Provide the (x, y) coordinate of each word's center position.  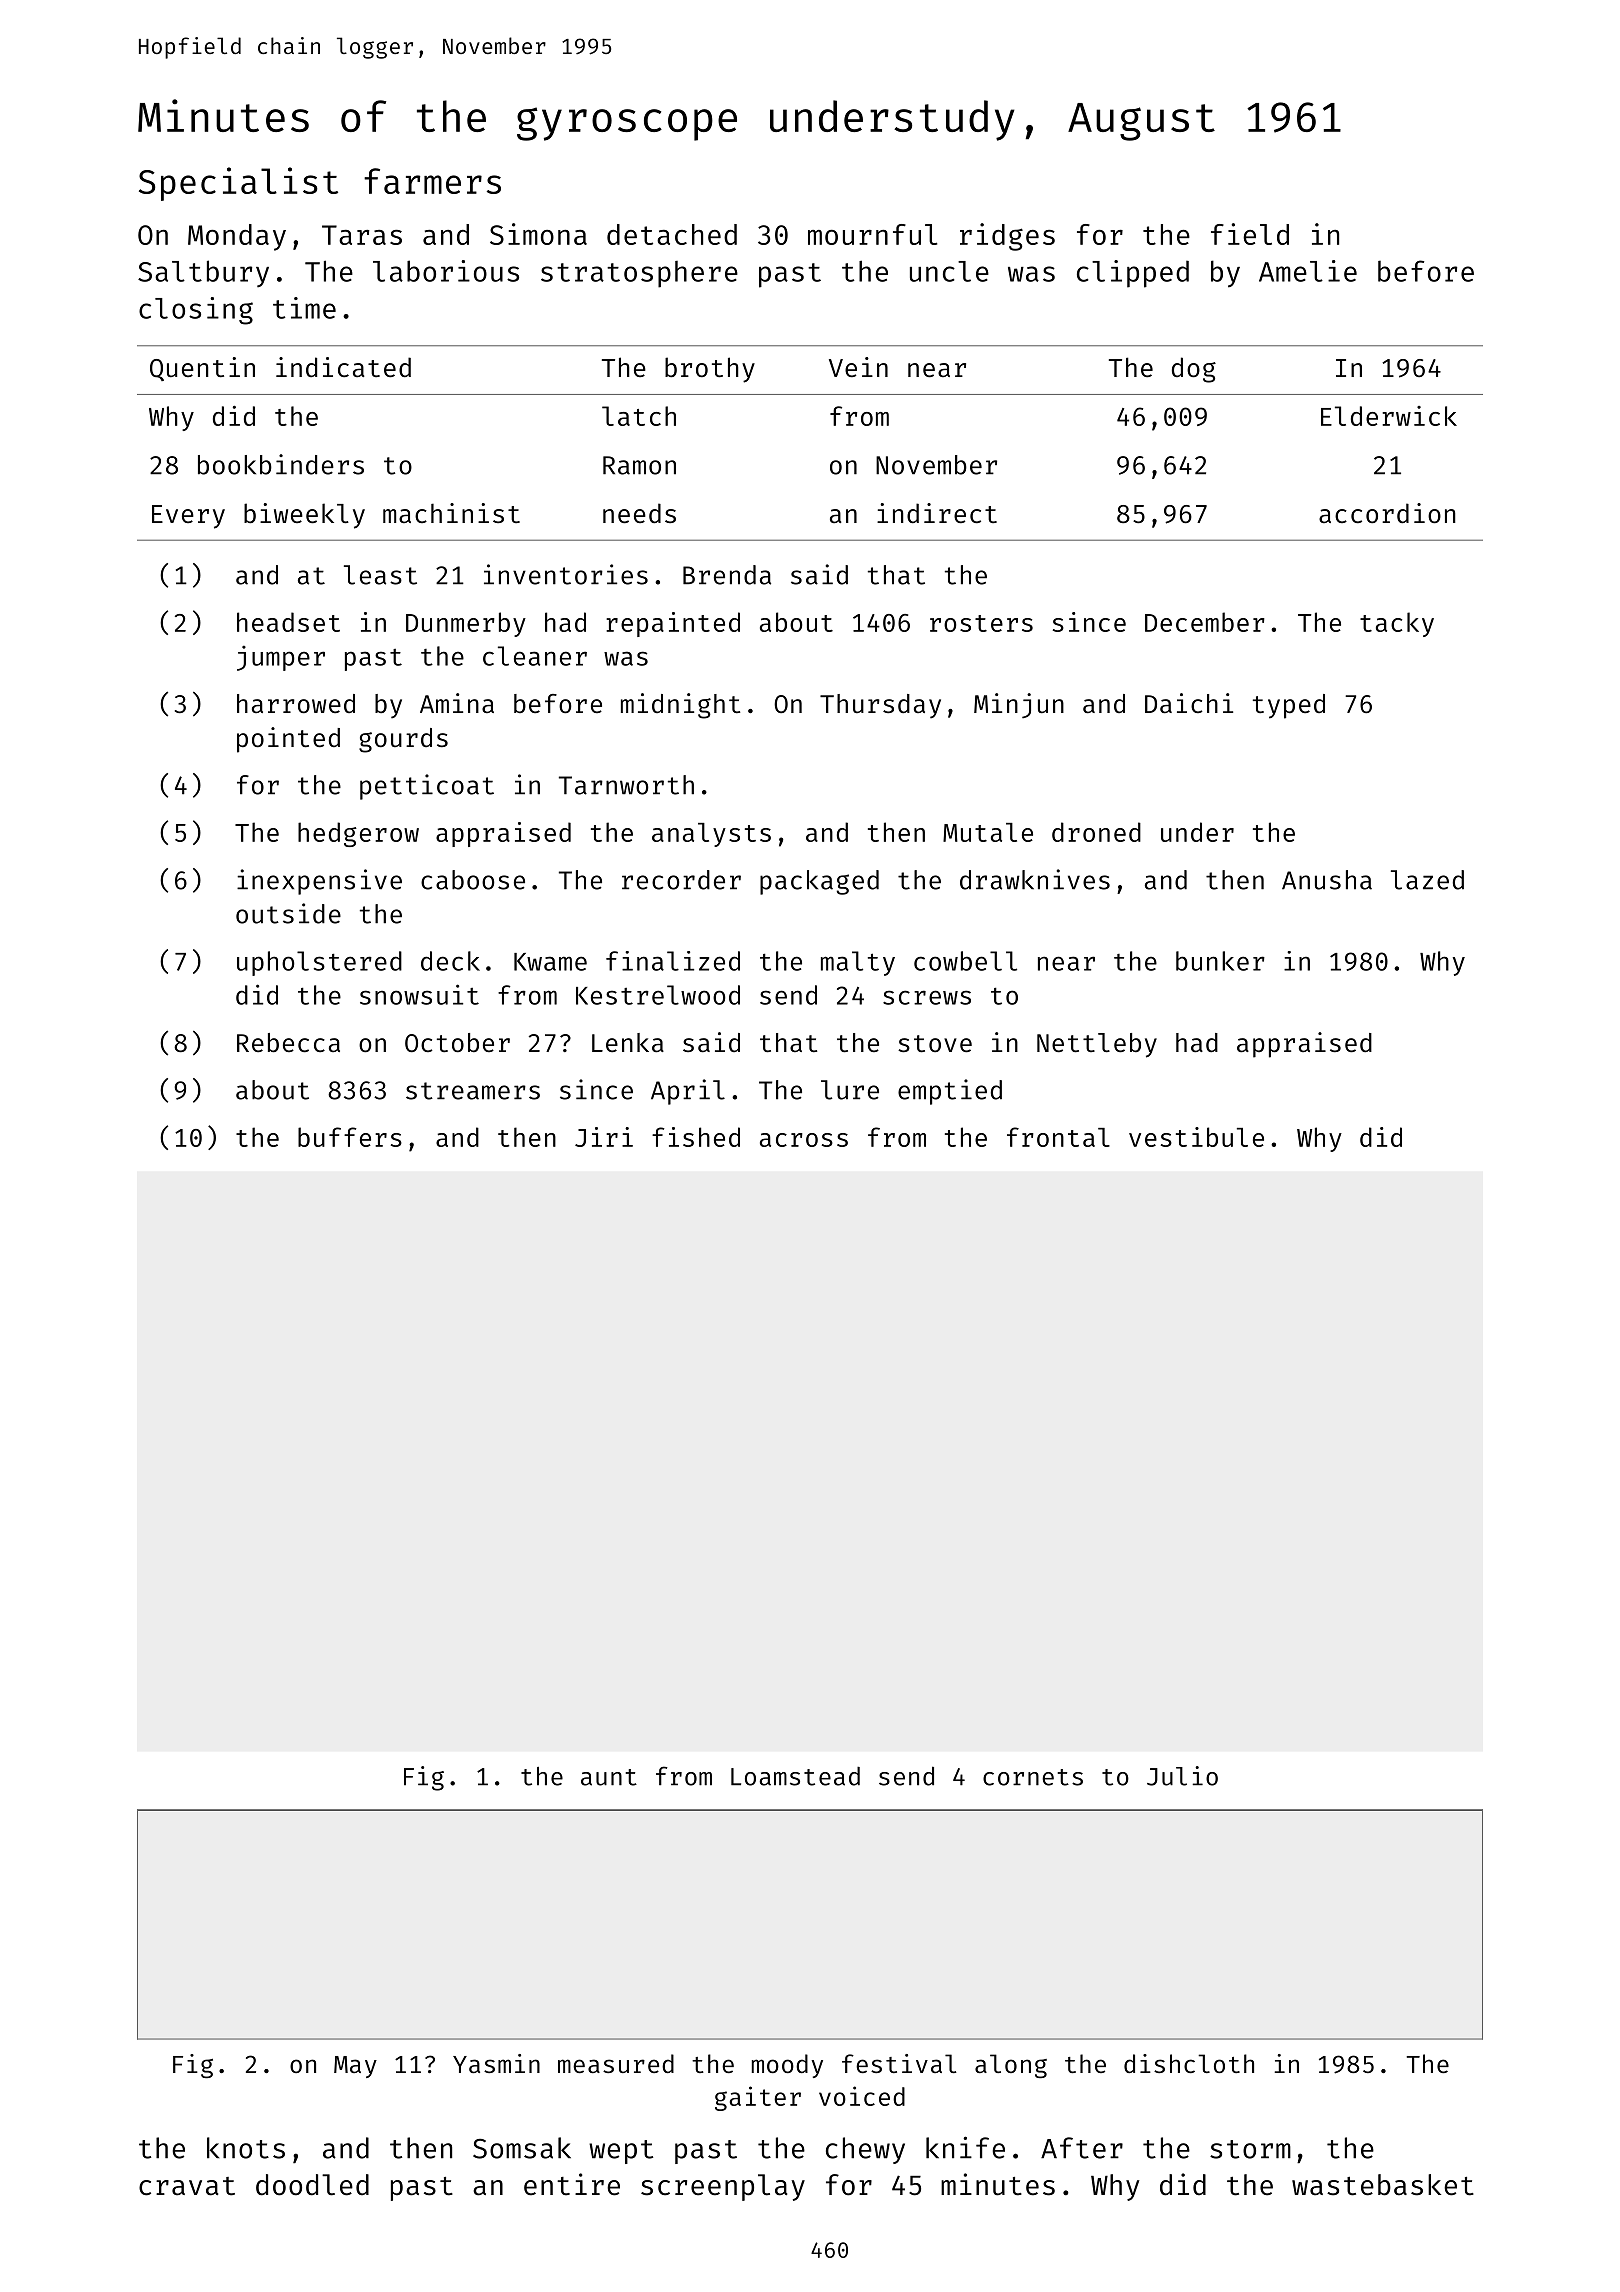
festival (899, 2063)
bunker (1220, 961)
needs (639, 513)
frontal (1058, 1137)
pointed (288, 740)
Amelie (1308, 271)
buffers (350, 1137)
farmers (432, 181)
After (1082, 2148)
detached (672, 234)
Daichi (1189, 703)
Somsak (522, 2148)
